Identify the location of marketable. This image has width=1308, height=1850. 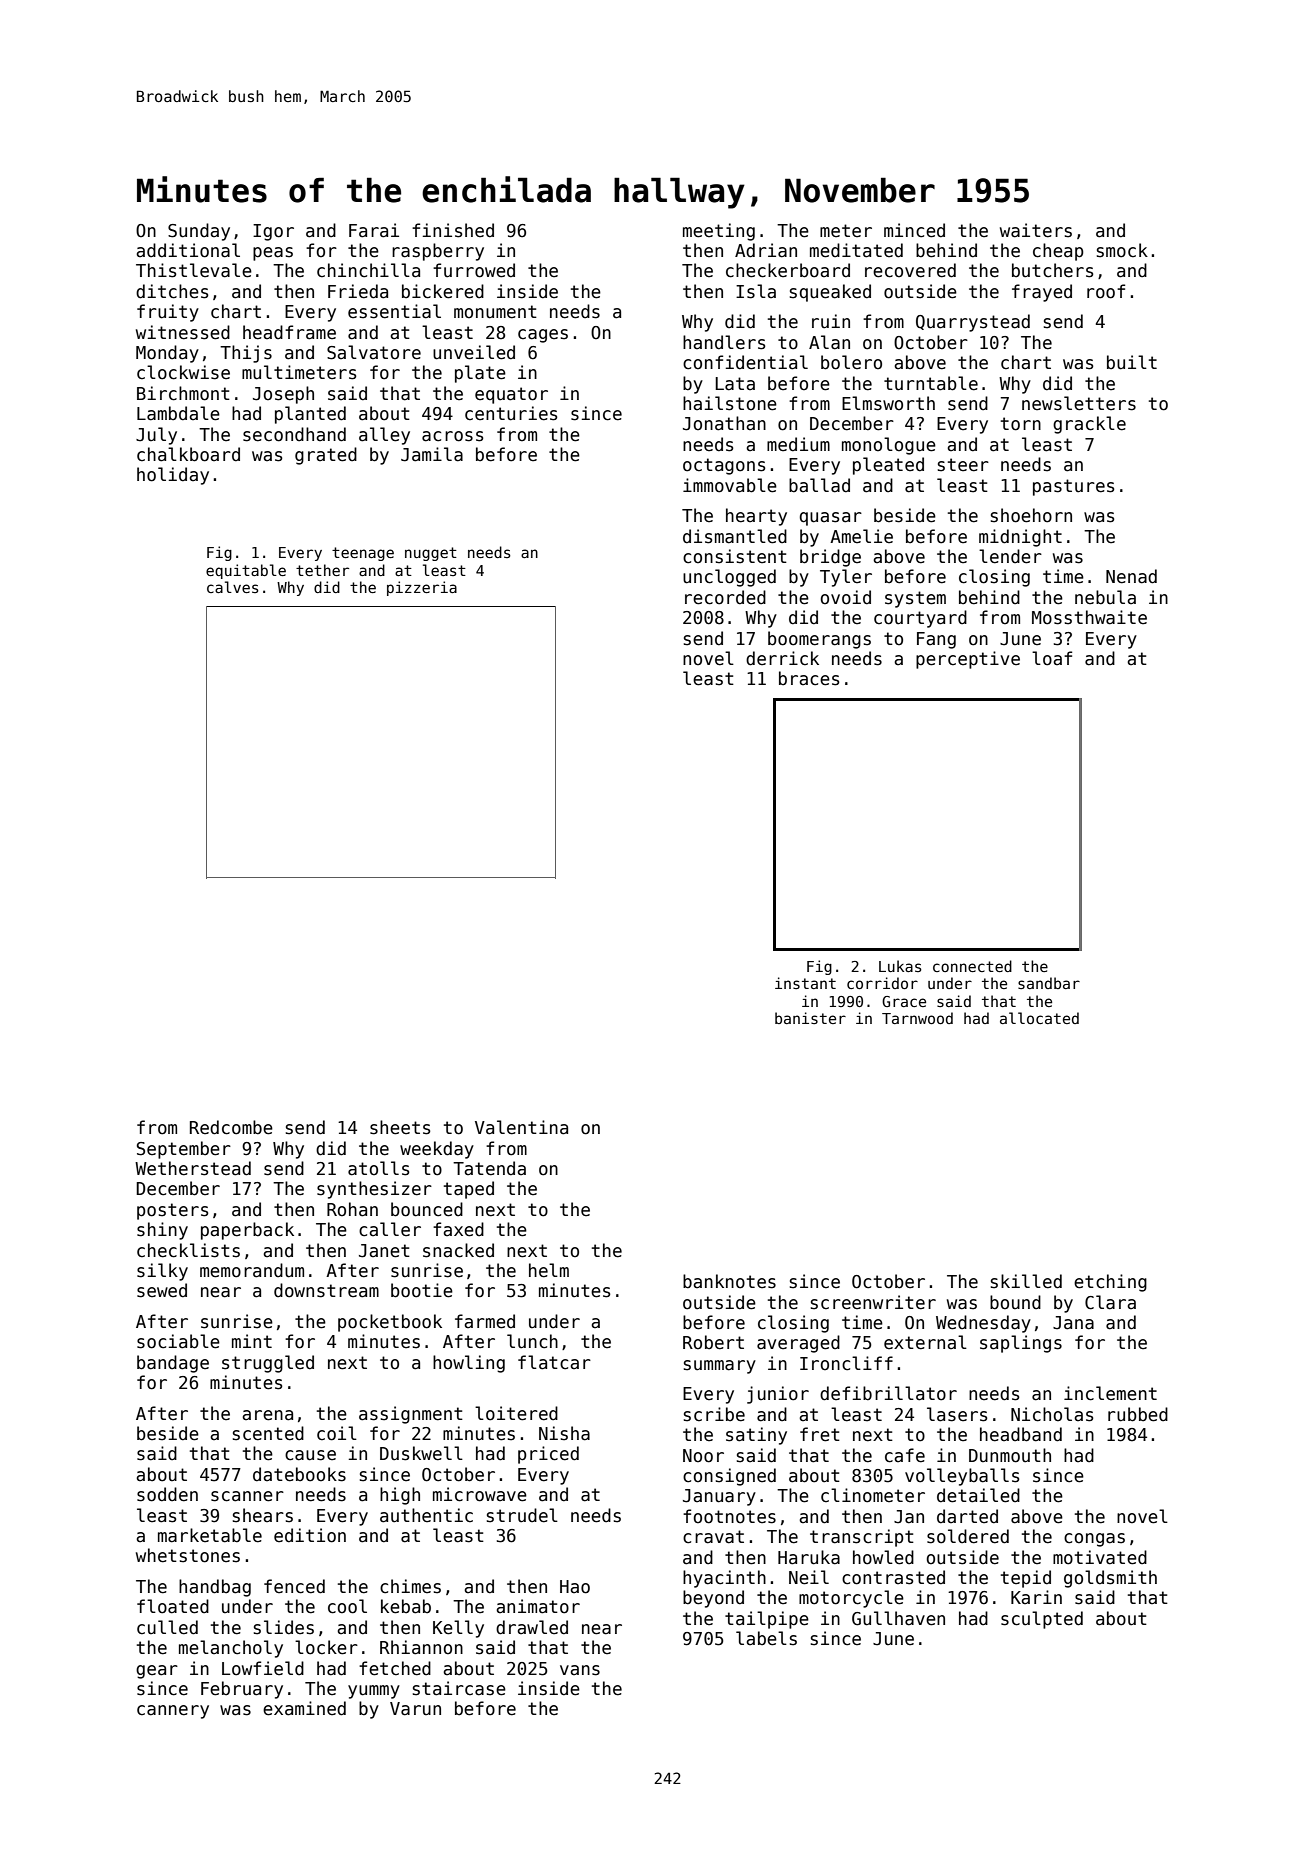
(210, 1535).
